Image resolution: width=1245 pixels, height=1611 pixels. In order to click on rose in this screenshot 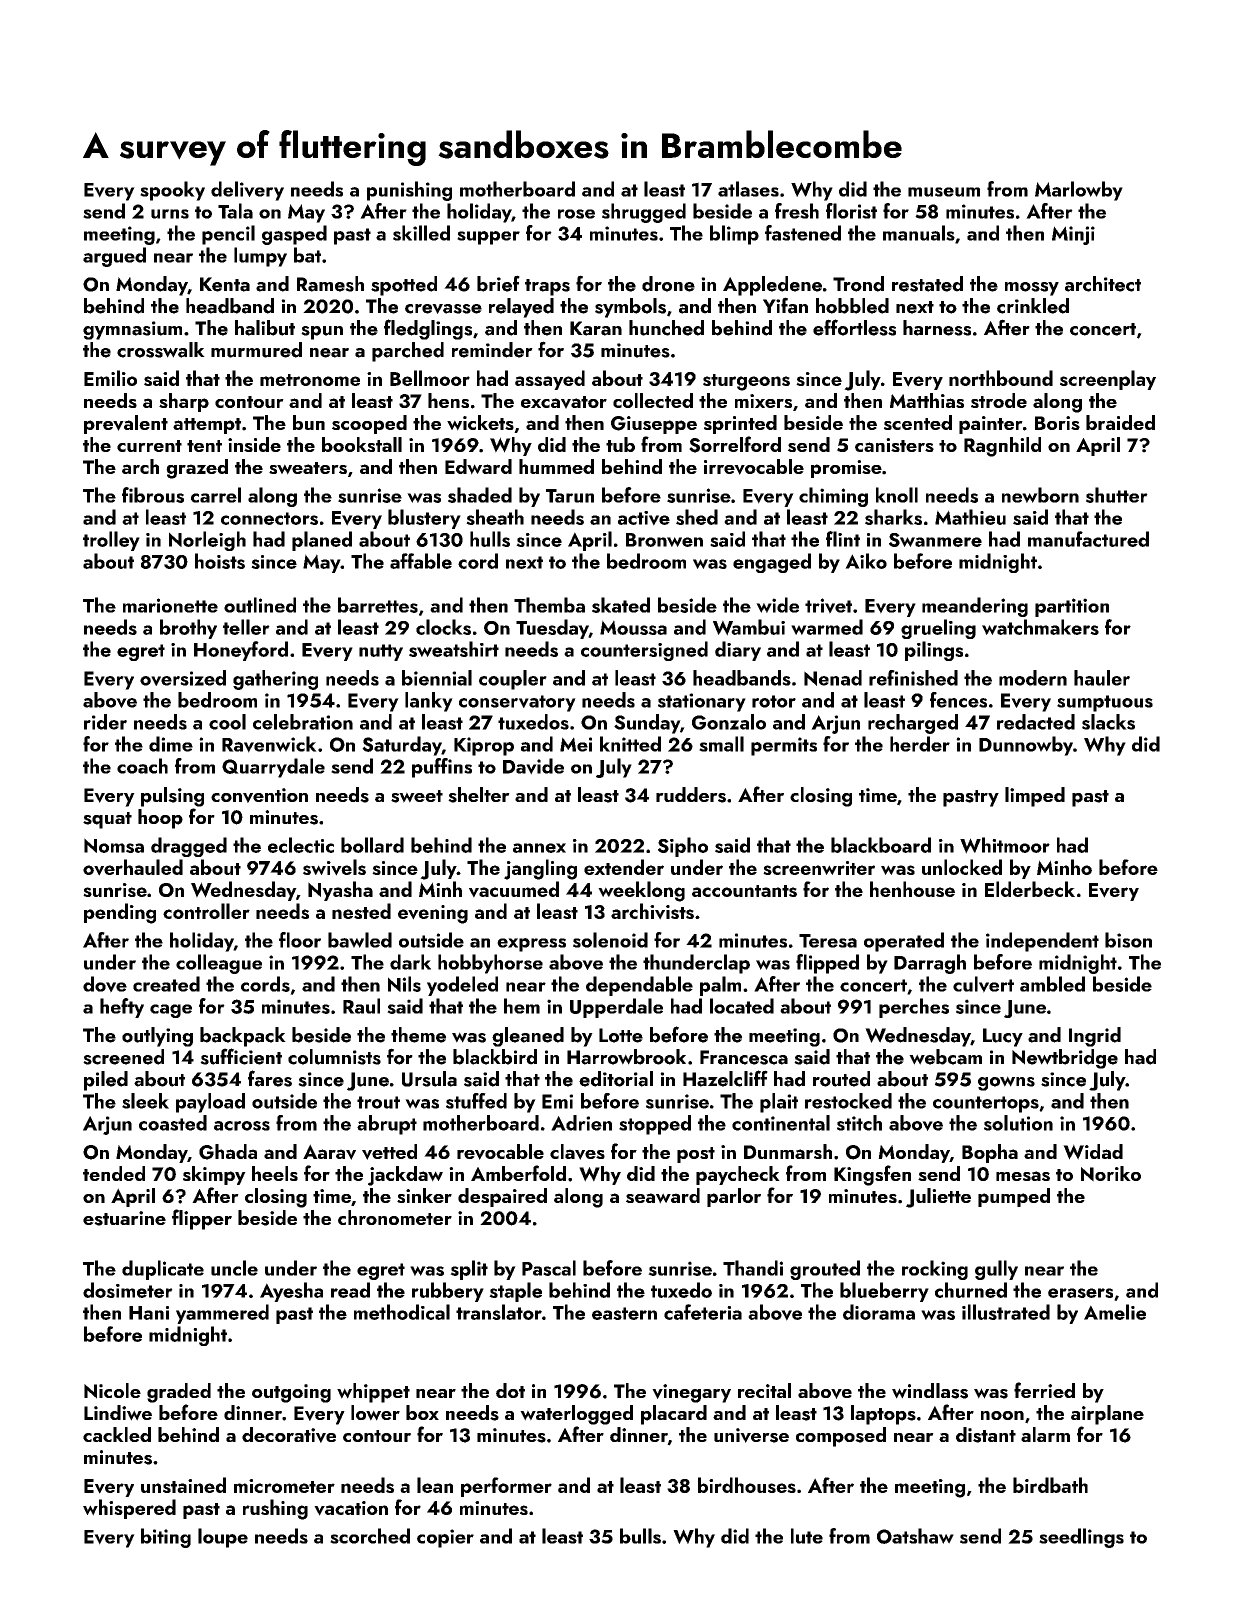, I will do `click(576, 214)`.
